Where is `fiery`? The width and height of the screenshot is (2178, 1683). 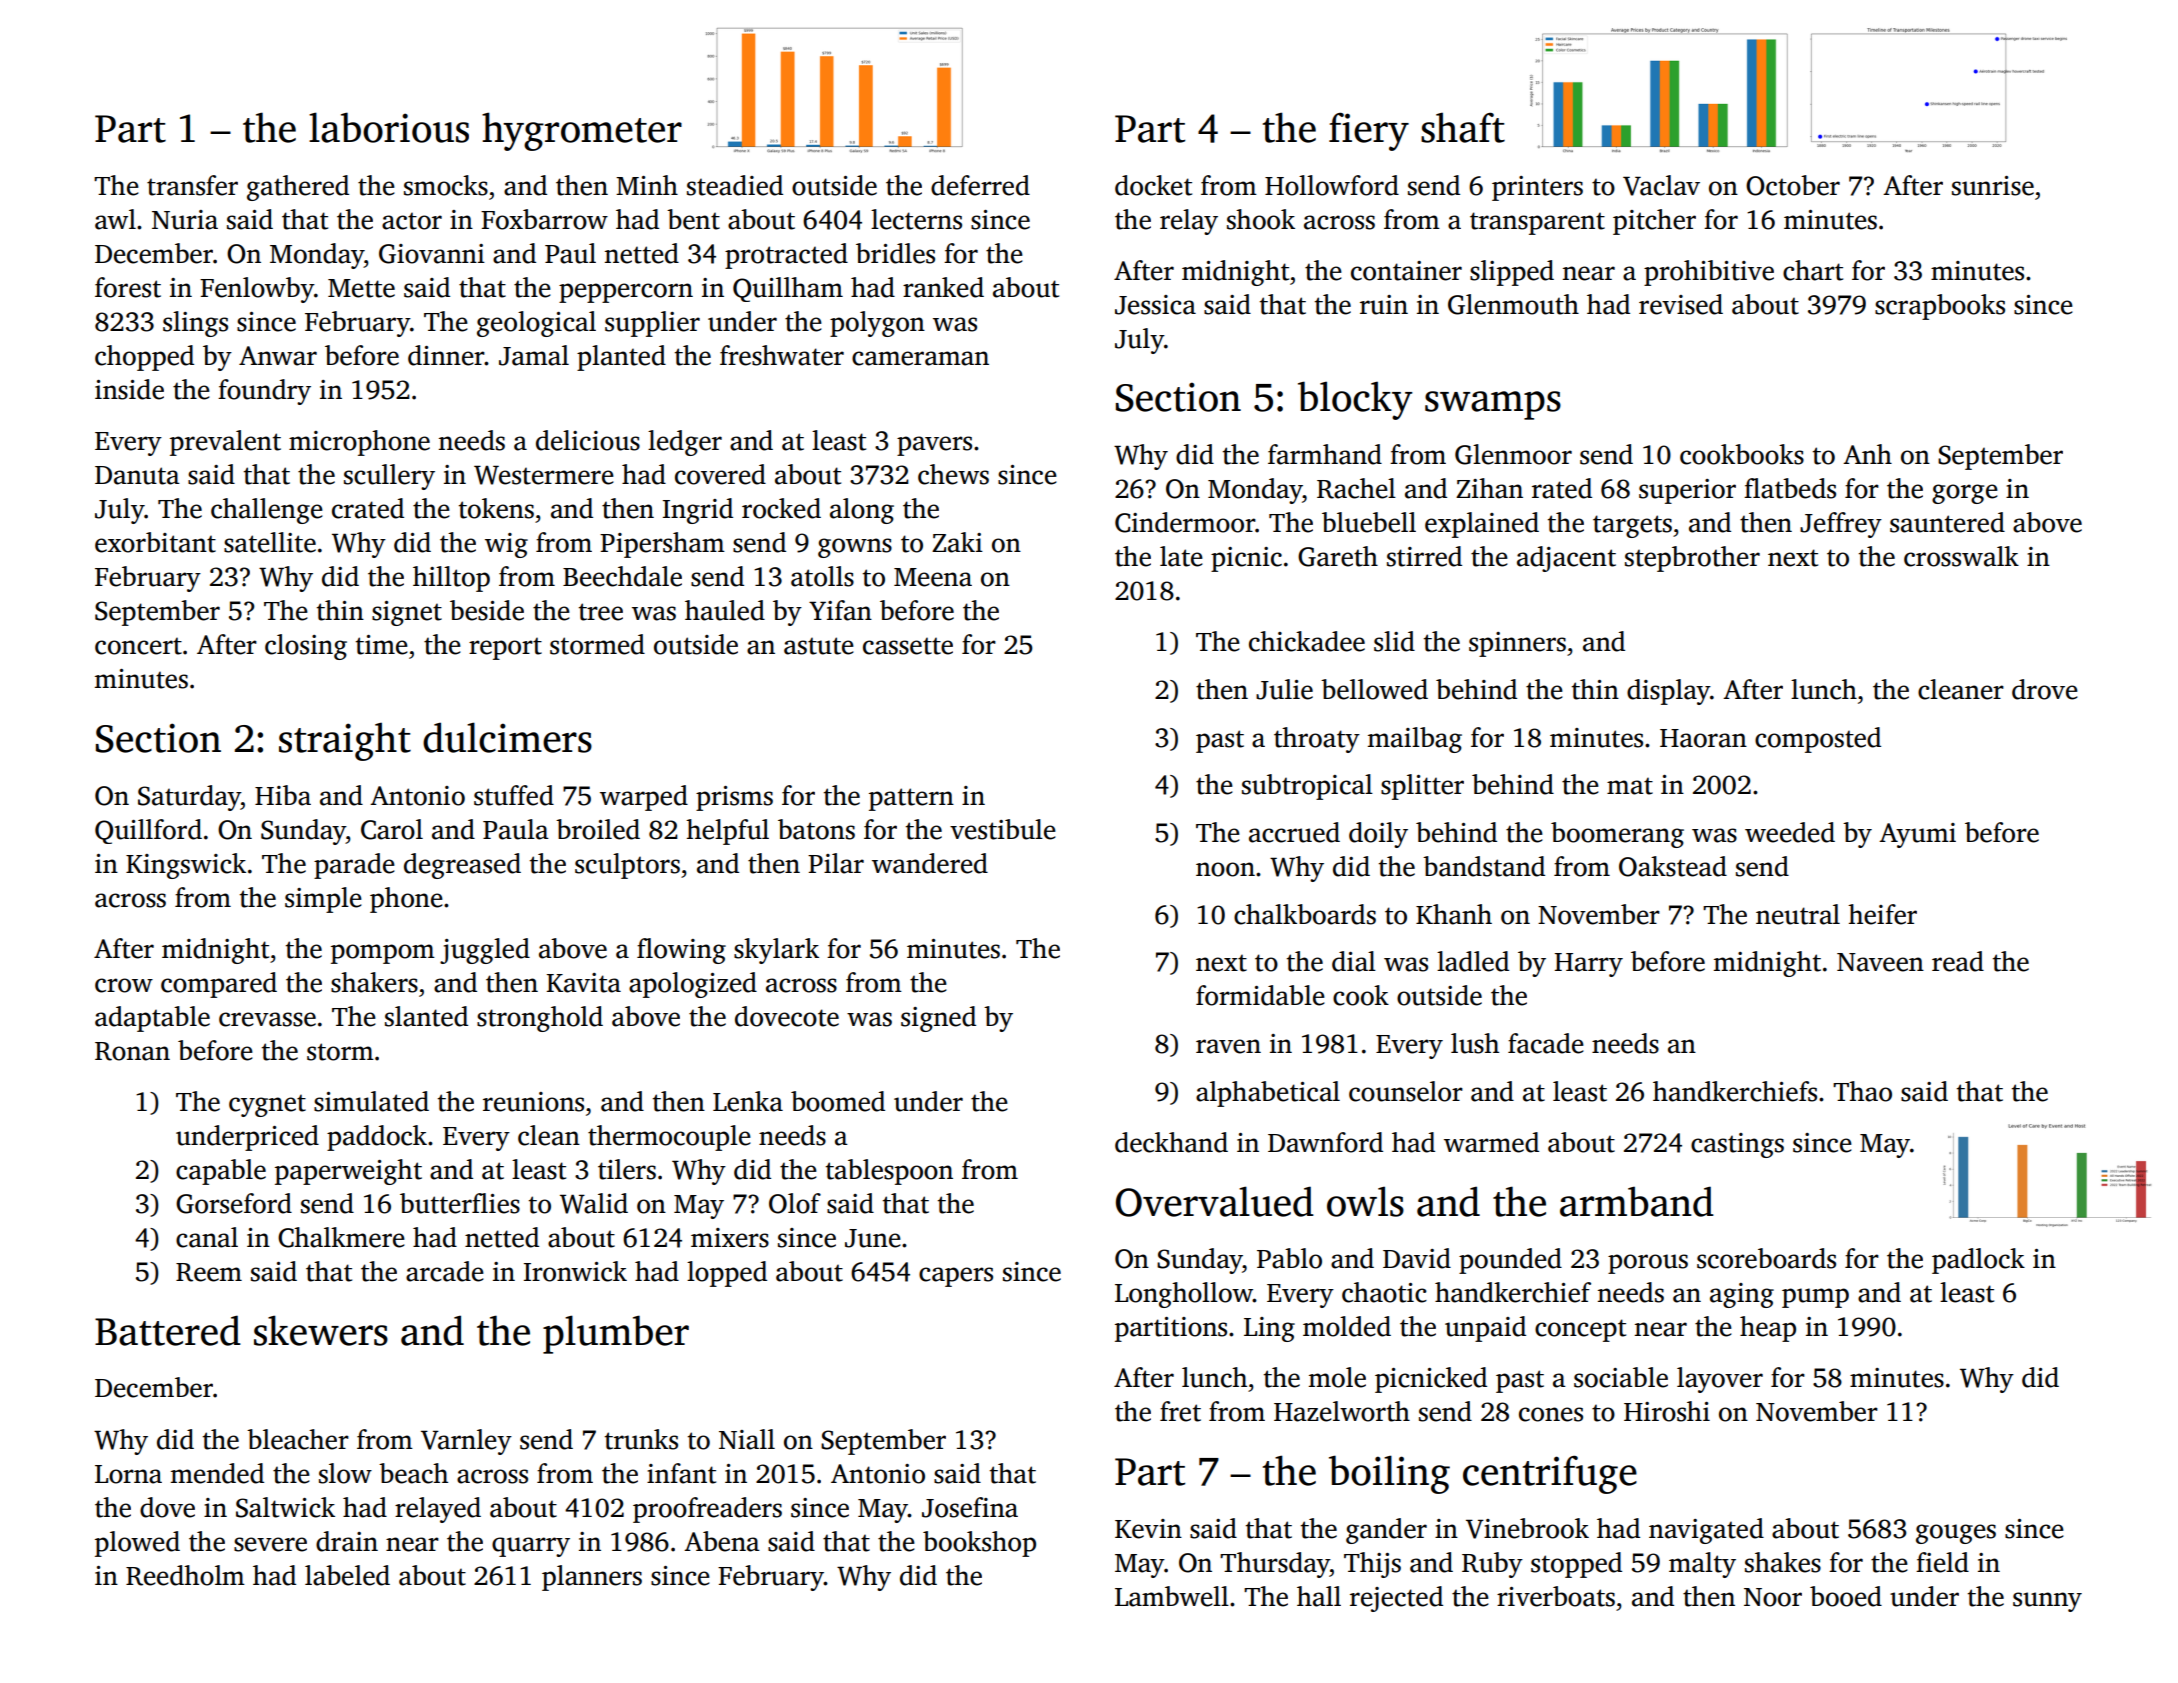 fiery is located at coordinates (1369, 131).
